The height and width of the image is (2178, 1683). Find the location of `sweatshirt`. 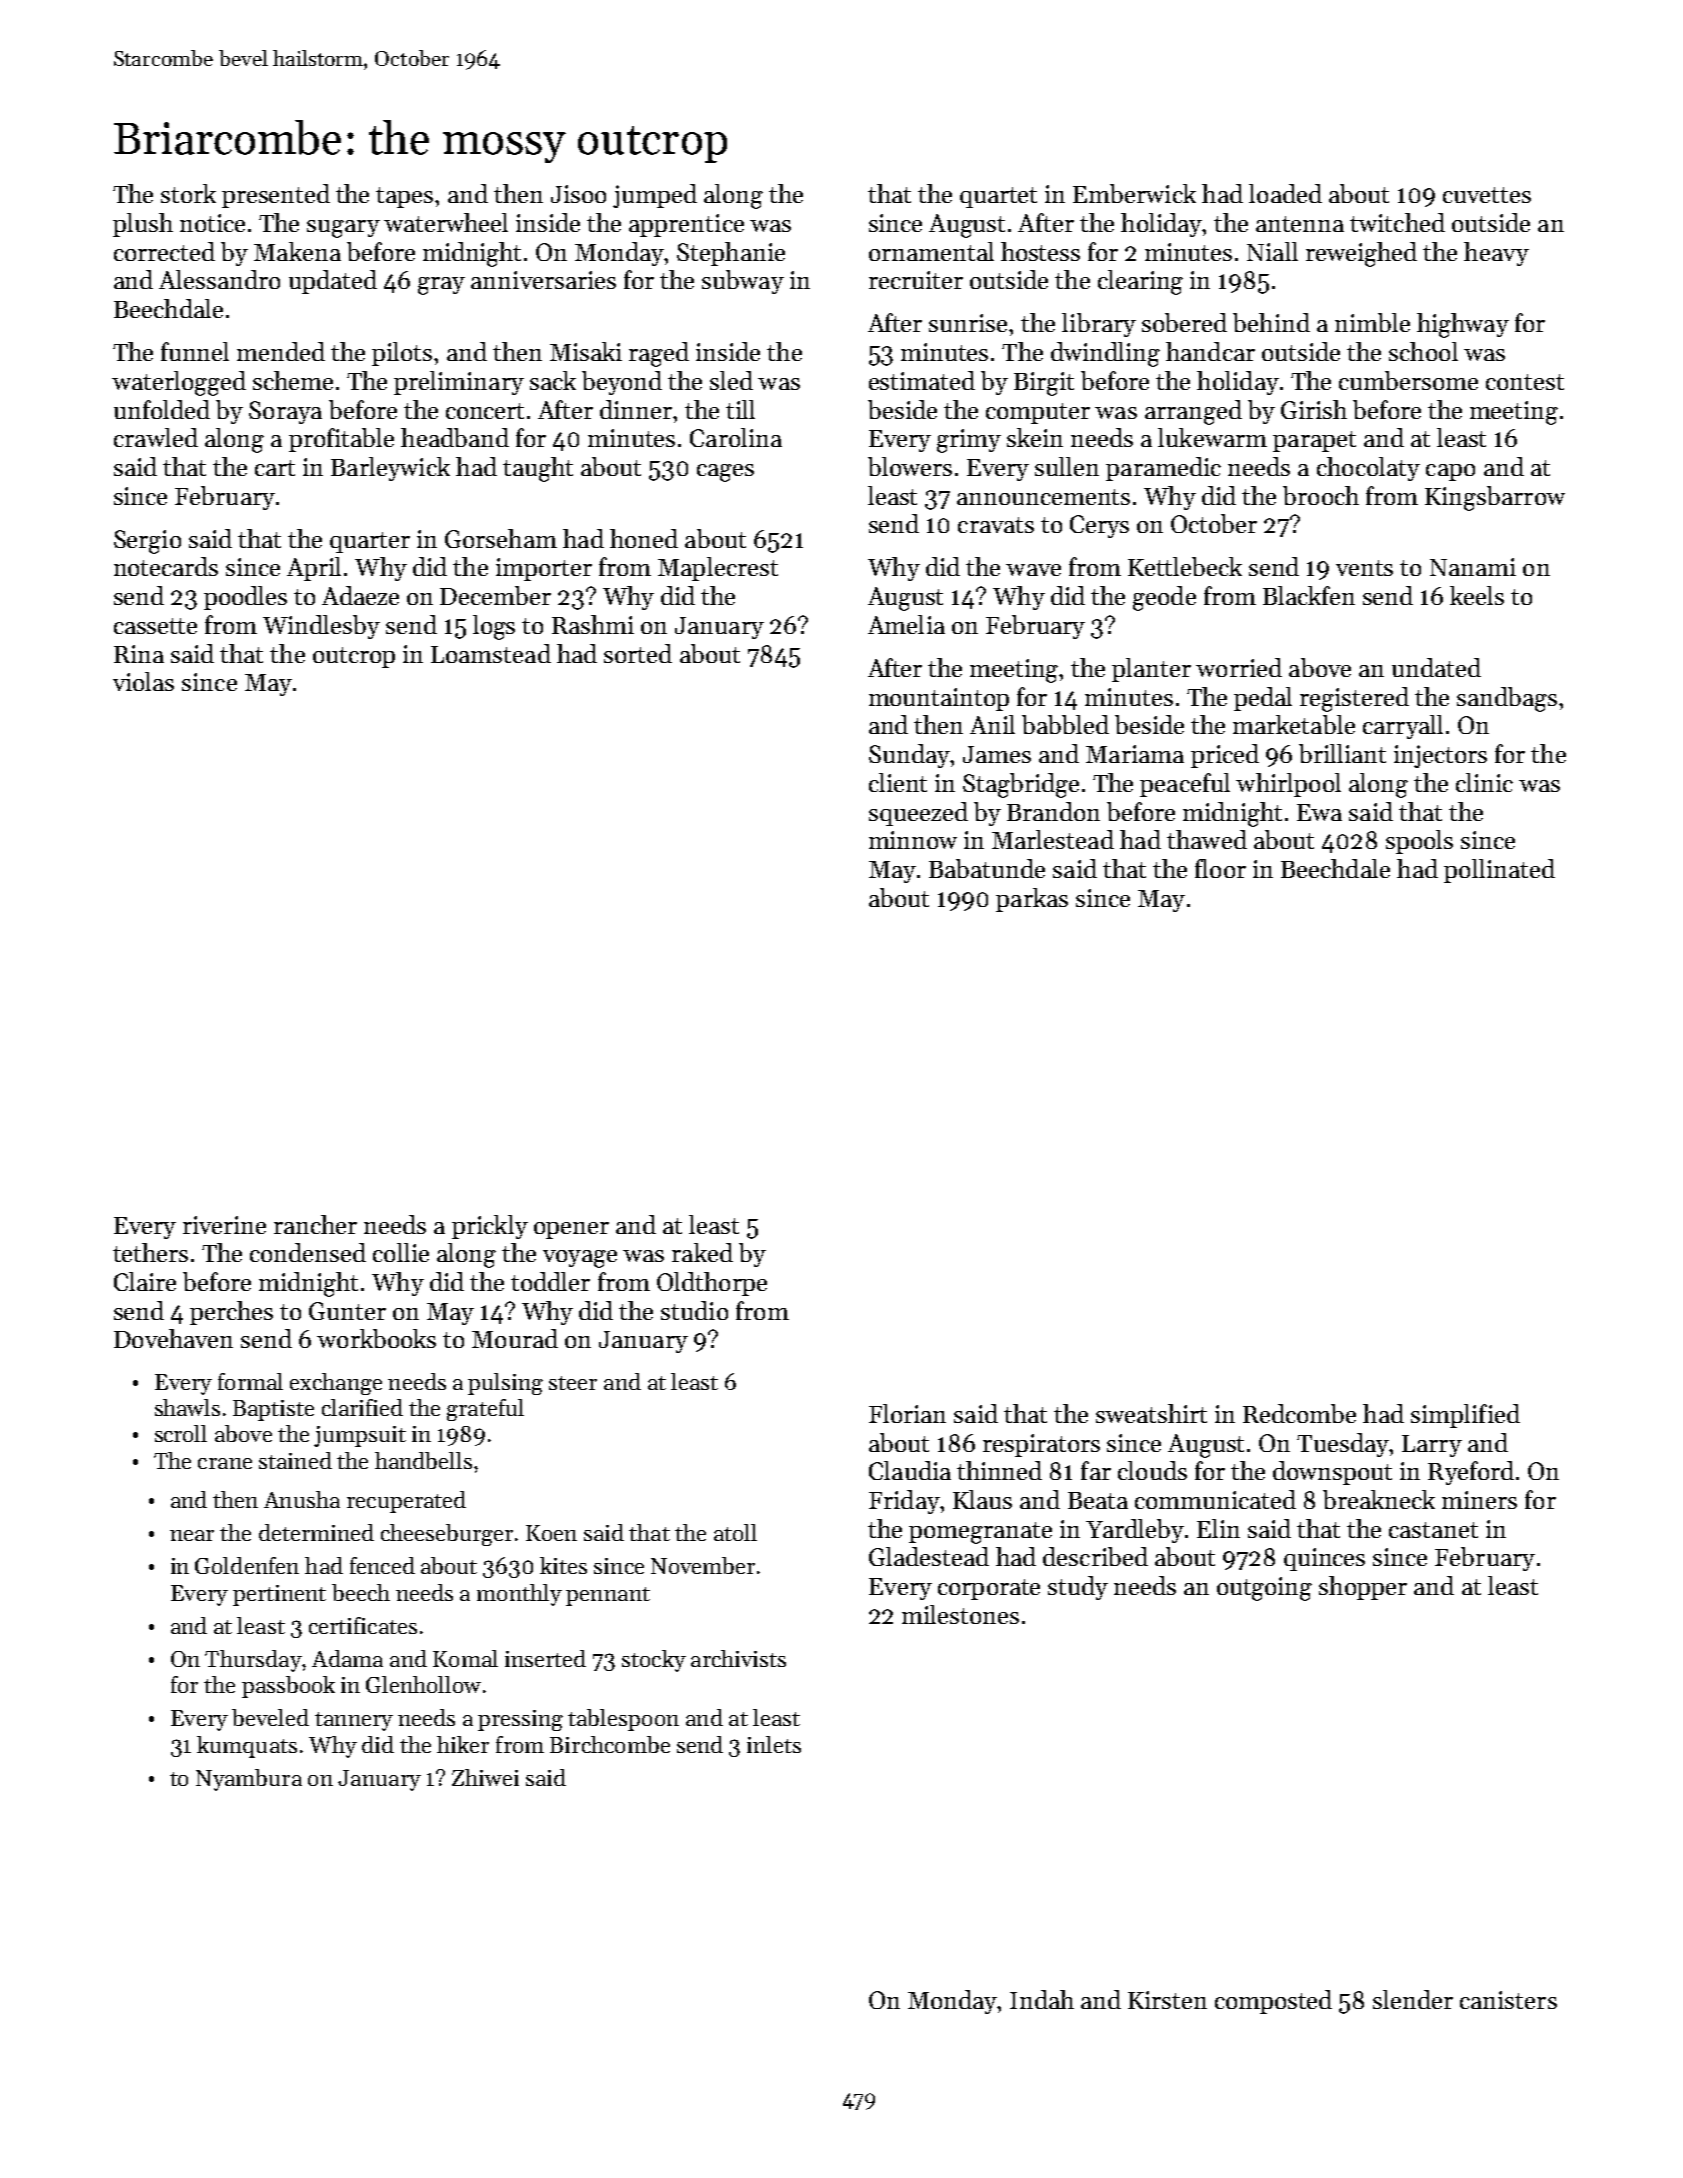

sweatshirt is located at coordinates (1151, 1413).
